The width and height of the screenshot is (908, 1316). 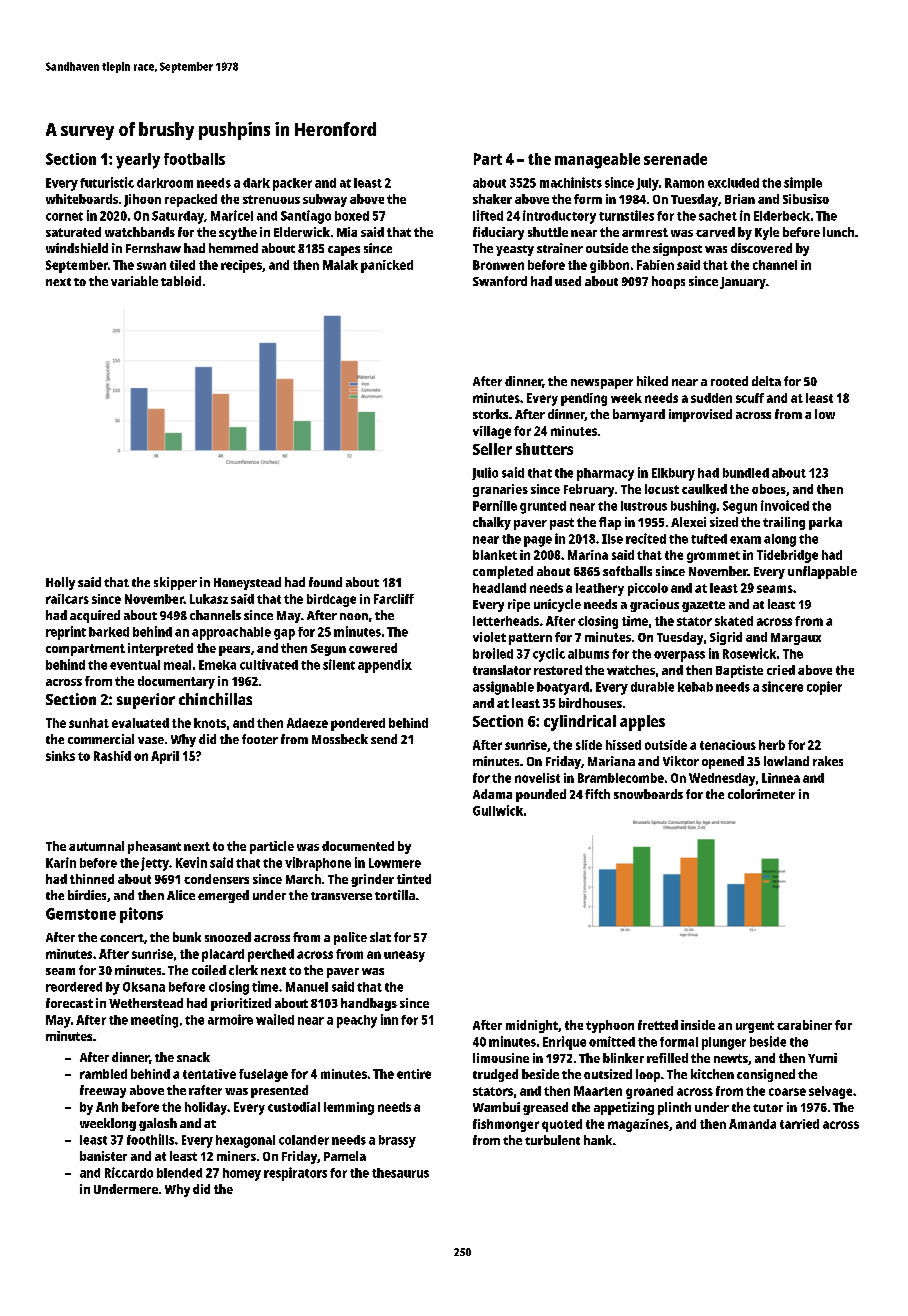 What do you see at coordinates (400, 1173) in the screenshot?
I see `thesaurus` at bounding box center [400, 1173].
